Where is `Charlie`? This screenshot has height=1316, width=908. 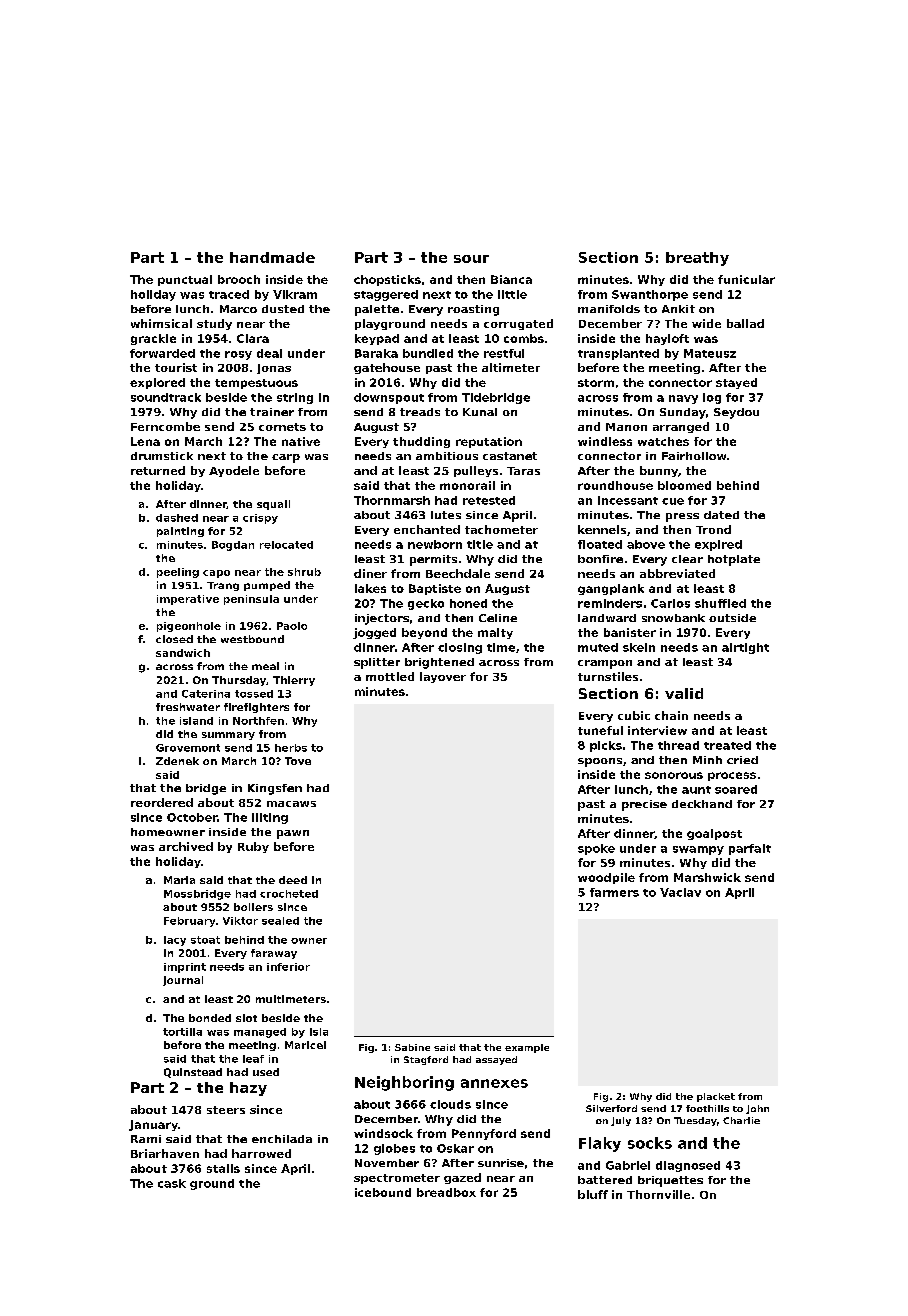 Charlie is located at coordinates (741, 1120).
